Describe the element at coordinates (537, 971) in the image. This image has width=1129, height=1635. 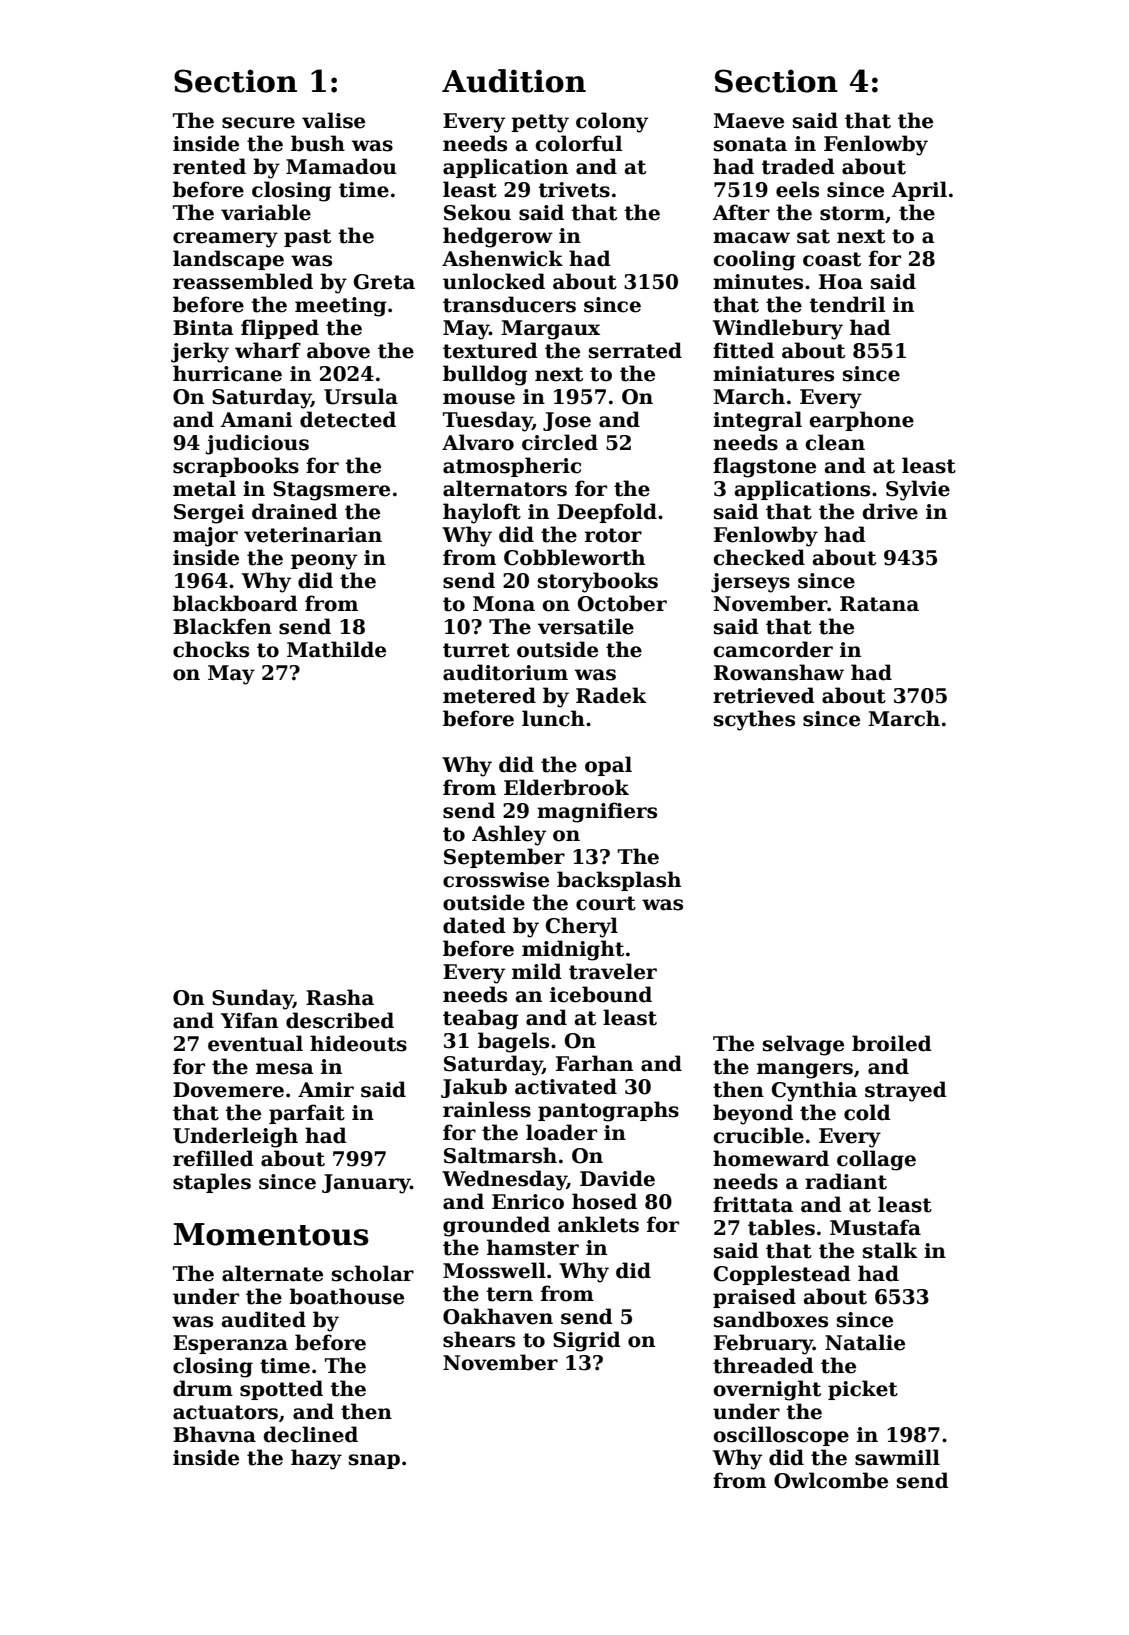
I see `mild` at that location.
